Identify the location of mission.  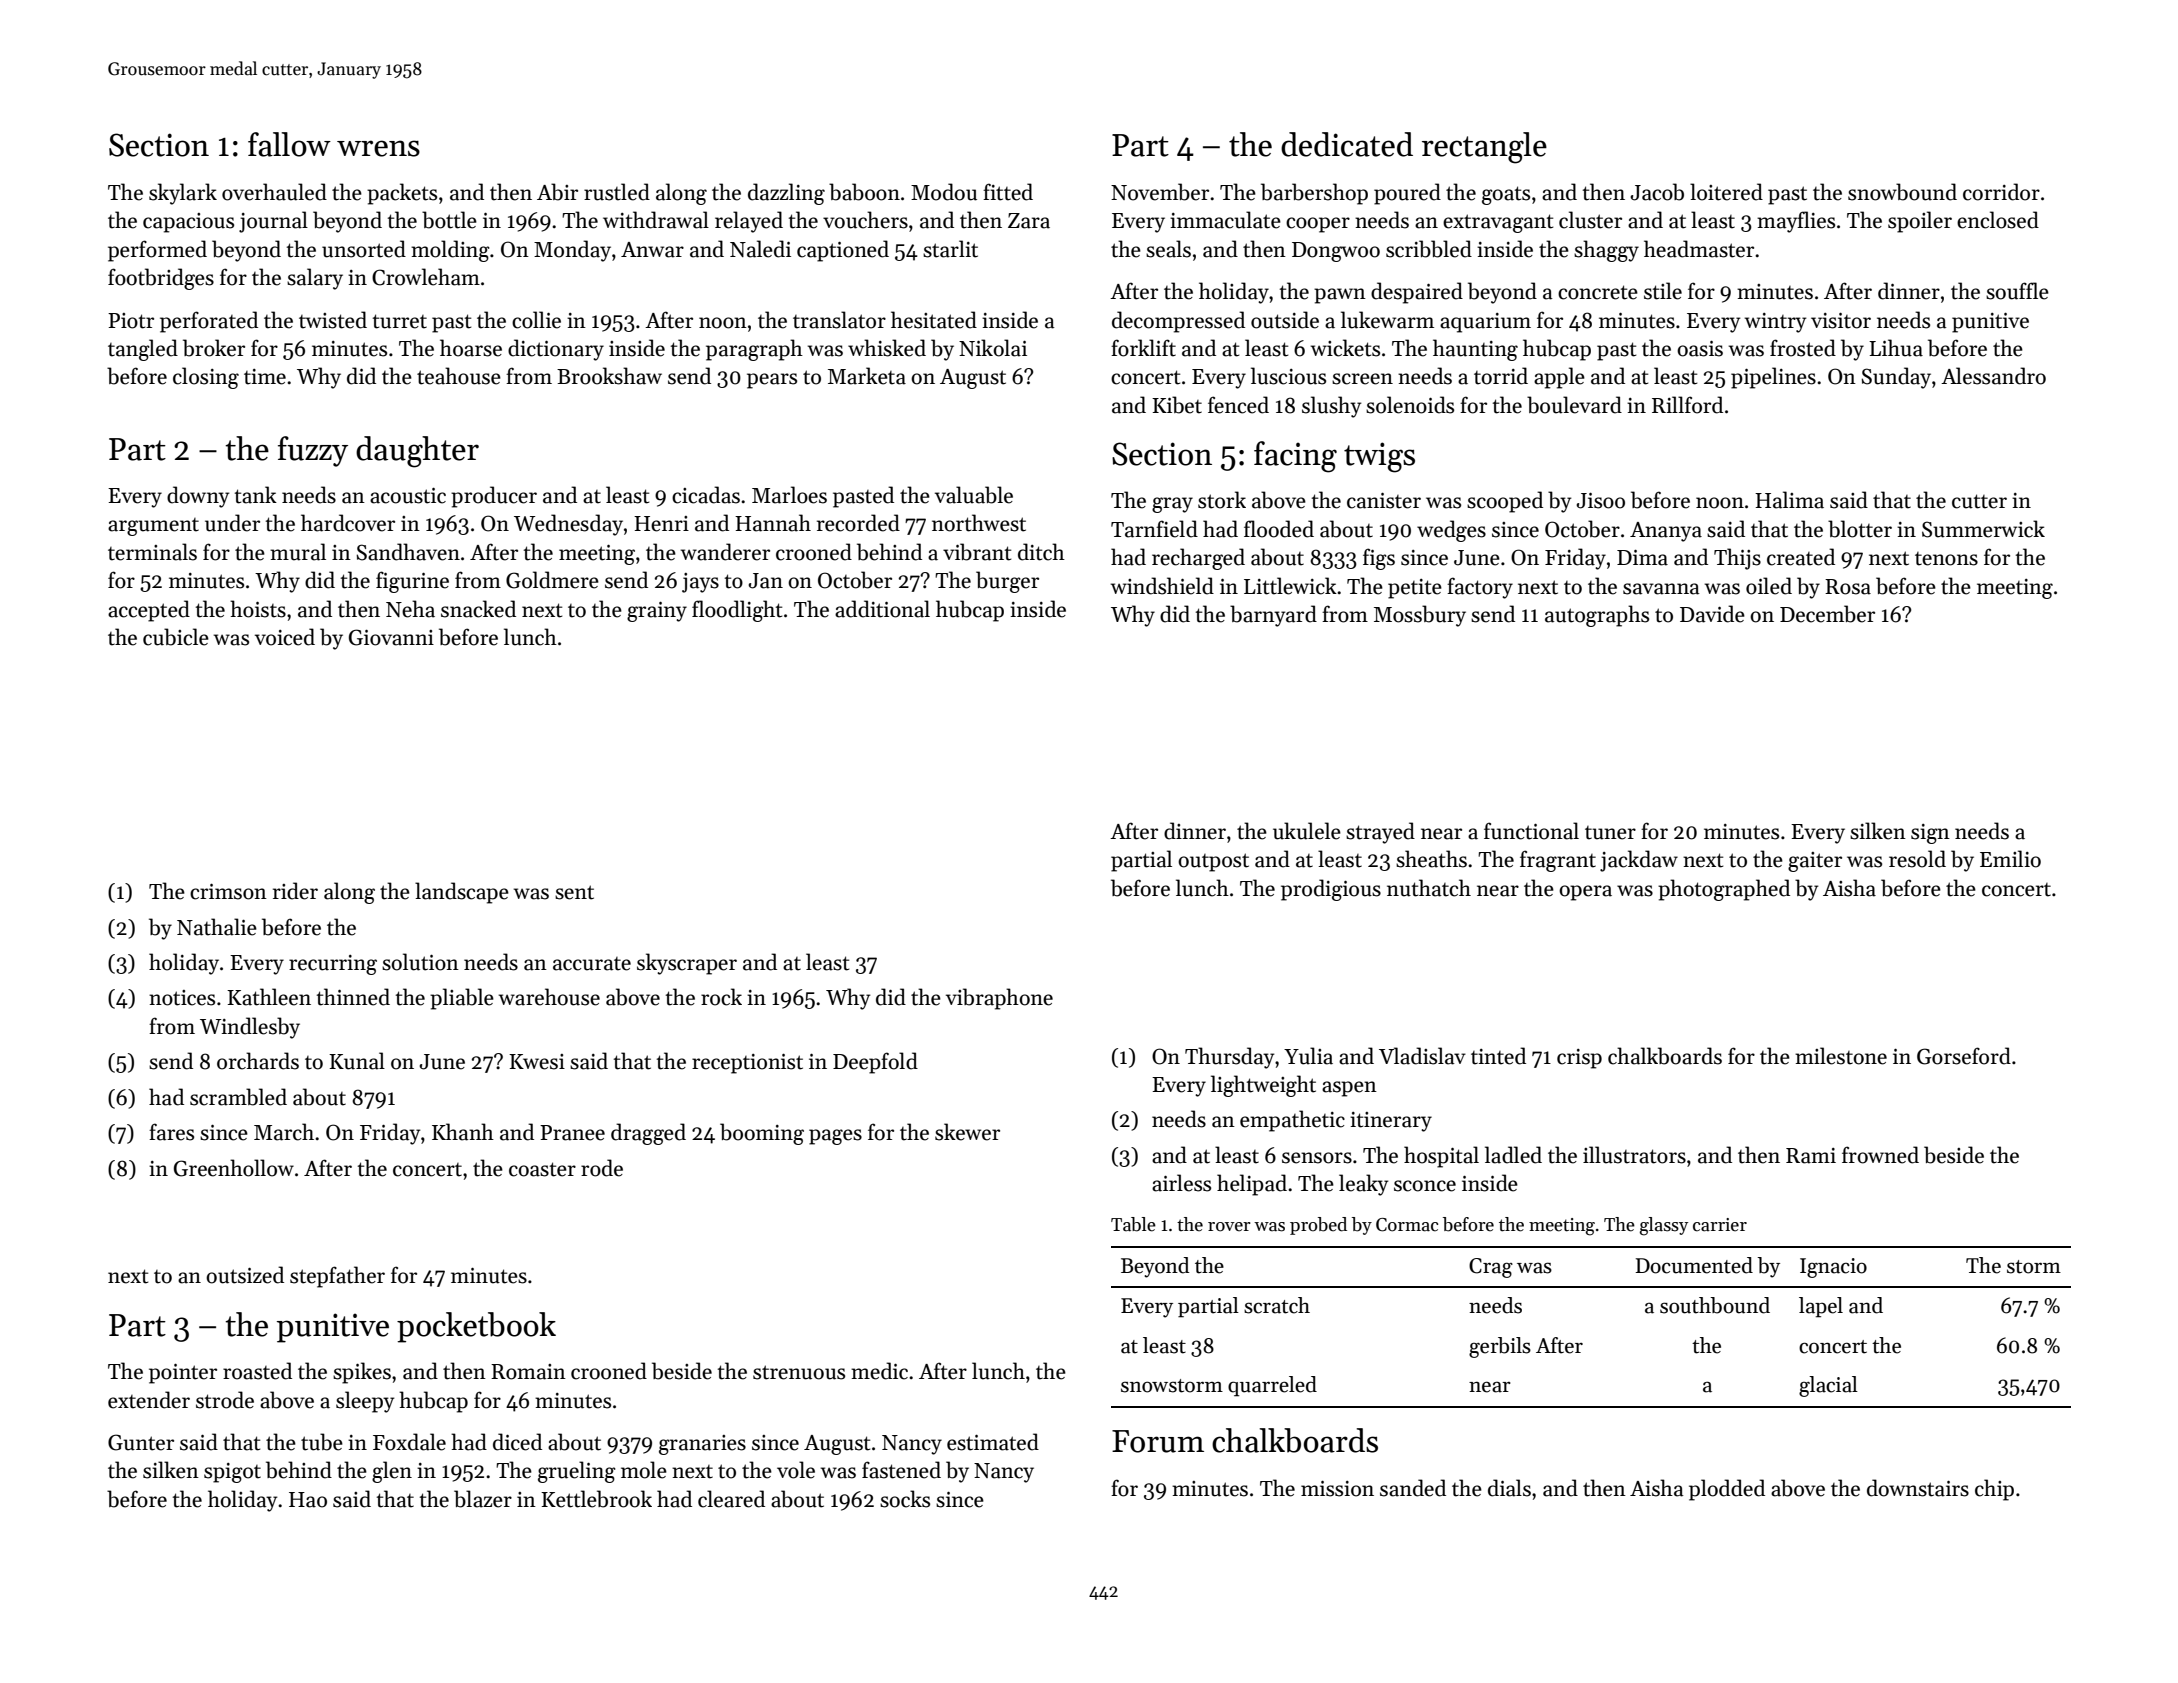
(1337, 1489).
